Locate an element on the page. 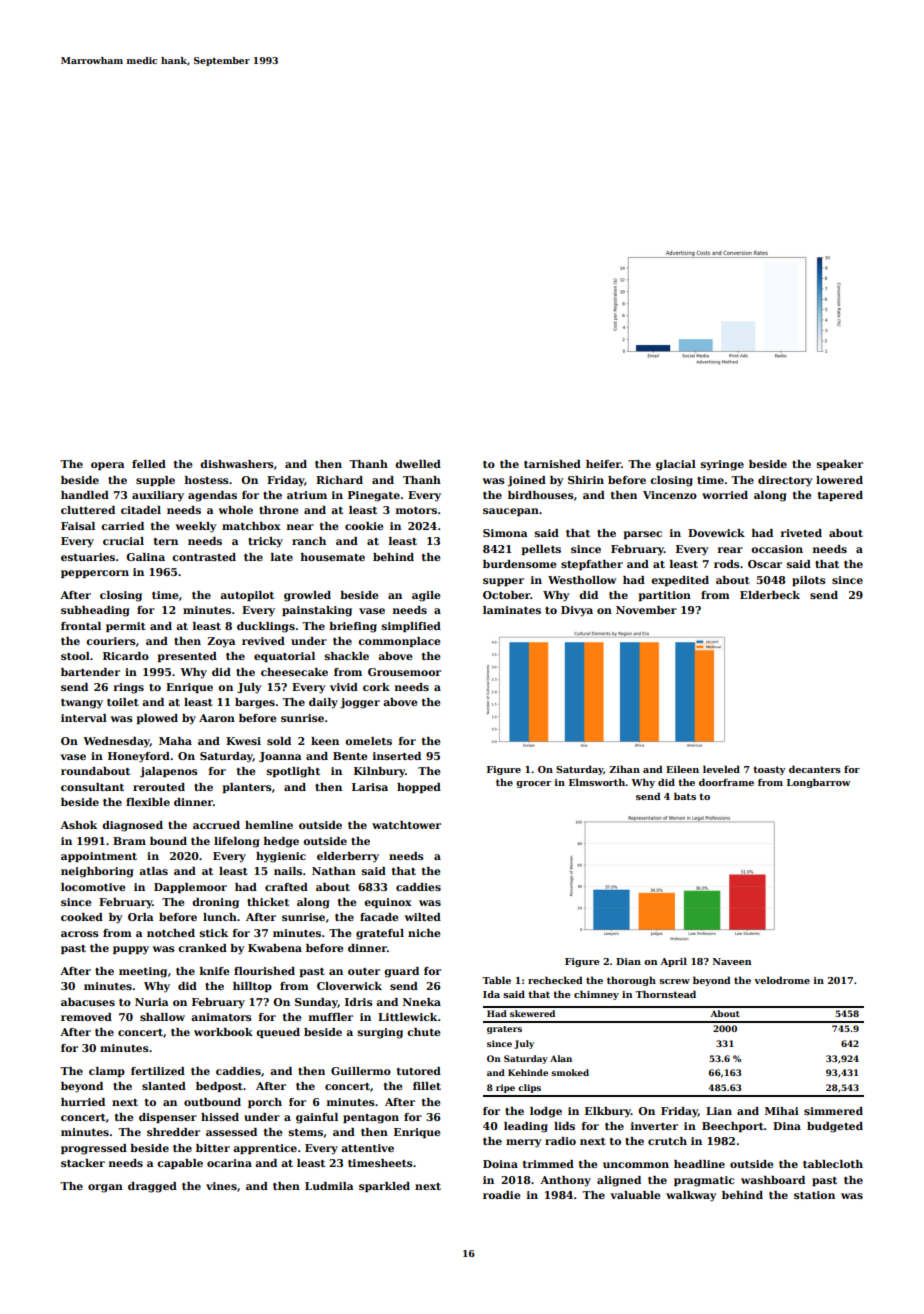 This document has width=924, height=1314. Mihai is located at coordinates (782, 1111).
